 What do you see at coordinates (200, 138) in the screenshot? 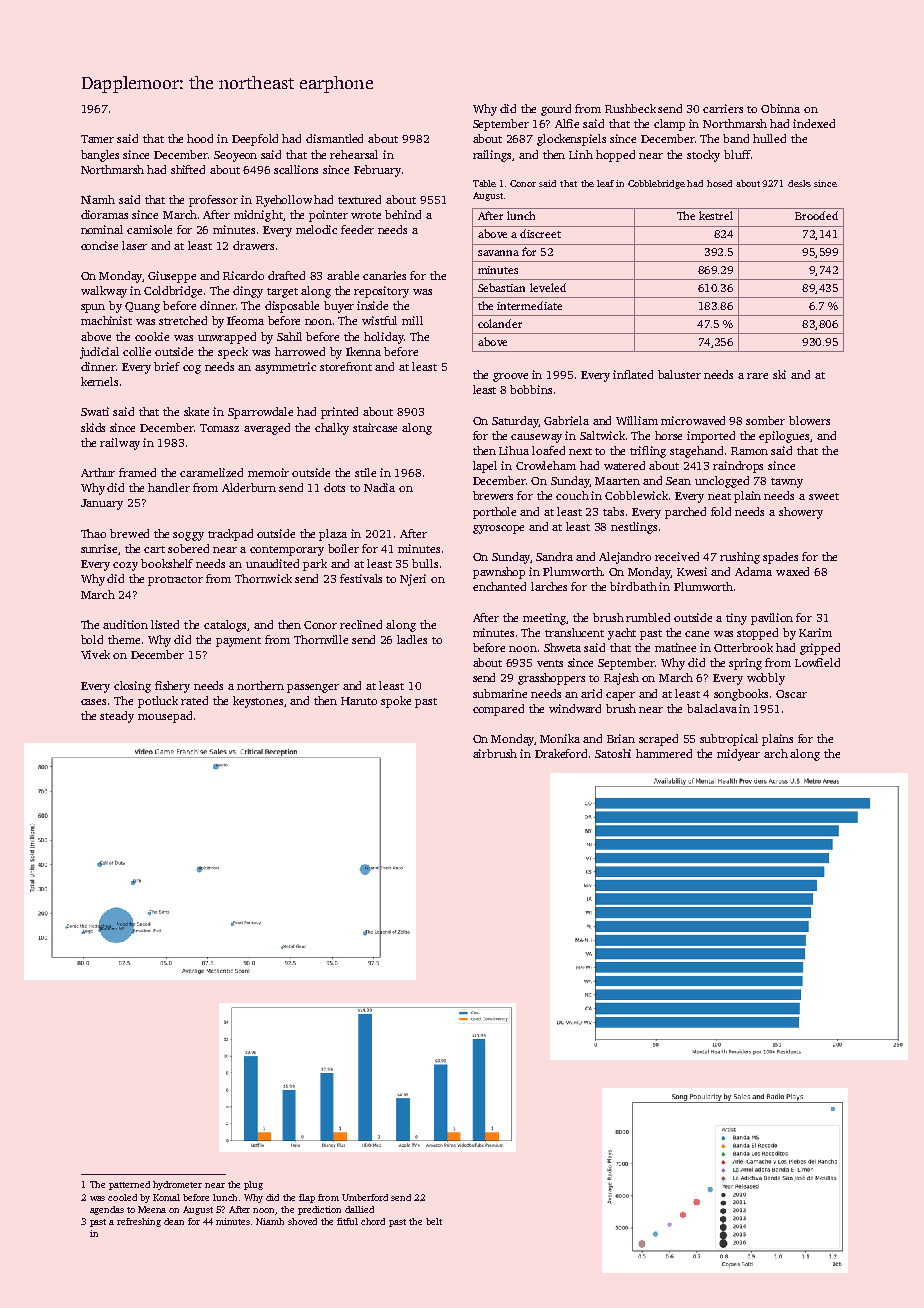
I see `hood` at bounding box center [200, 138].
